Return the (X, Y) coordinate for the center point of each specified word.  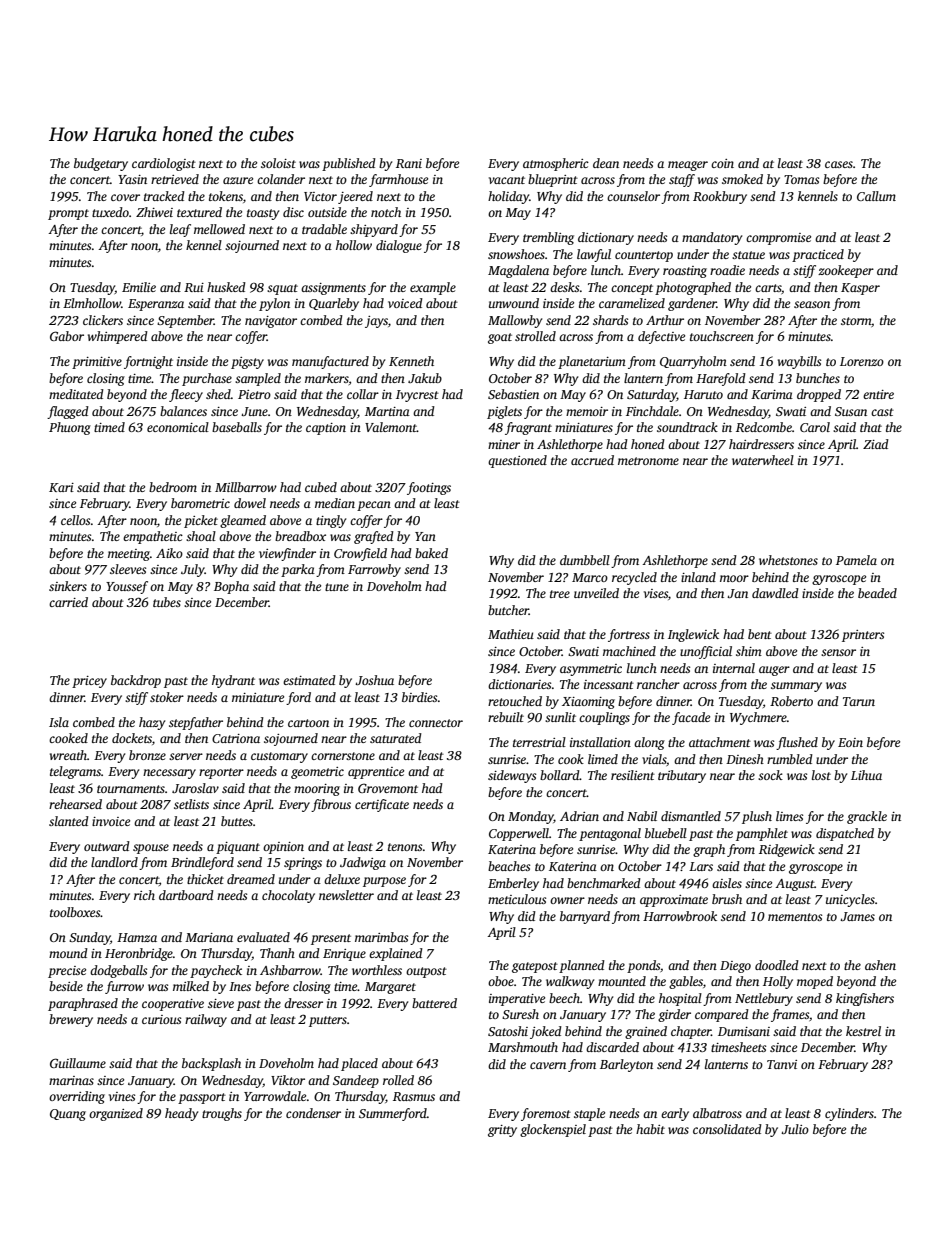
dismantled (691, 816)
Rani (409, 163)
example (433, 288)
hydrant (233, 681)
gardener (692, 304)
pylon (274, 304)
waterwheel (763, 460)
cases (839, 164)
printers (863, 636)
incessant (609, 684)
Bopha (231, 587)
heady (181, 1114)
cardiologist (164, 164)
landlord (114, 862)
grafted (374, 537)
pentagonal (610, 834)
